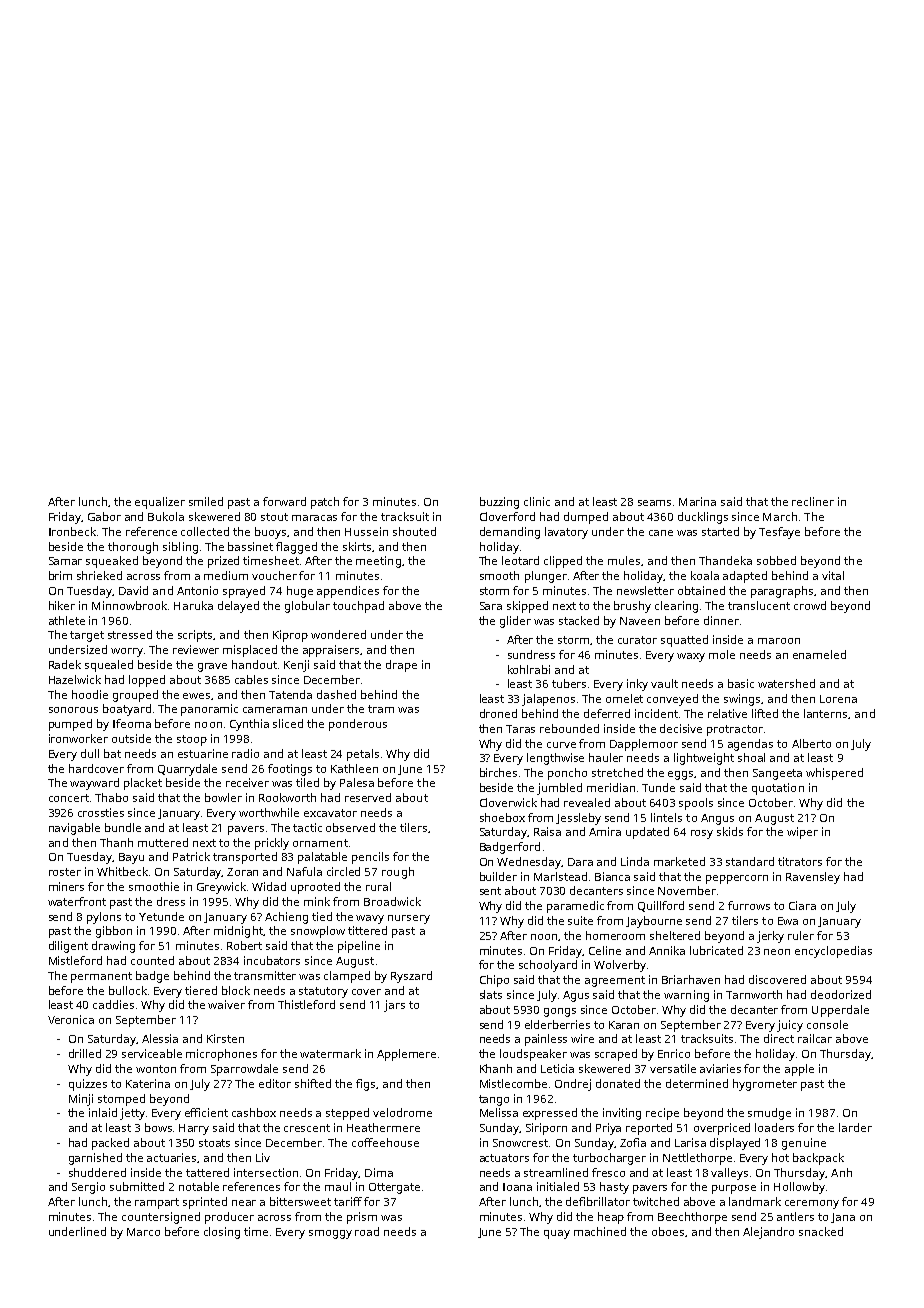 This page has height=1308, width=924. What do you see at coordinates (238, 932) in the page?
I see `midnight` at bounding box center [238, 932].
